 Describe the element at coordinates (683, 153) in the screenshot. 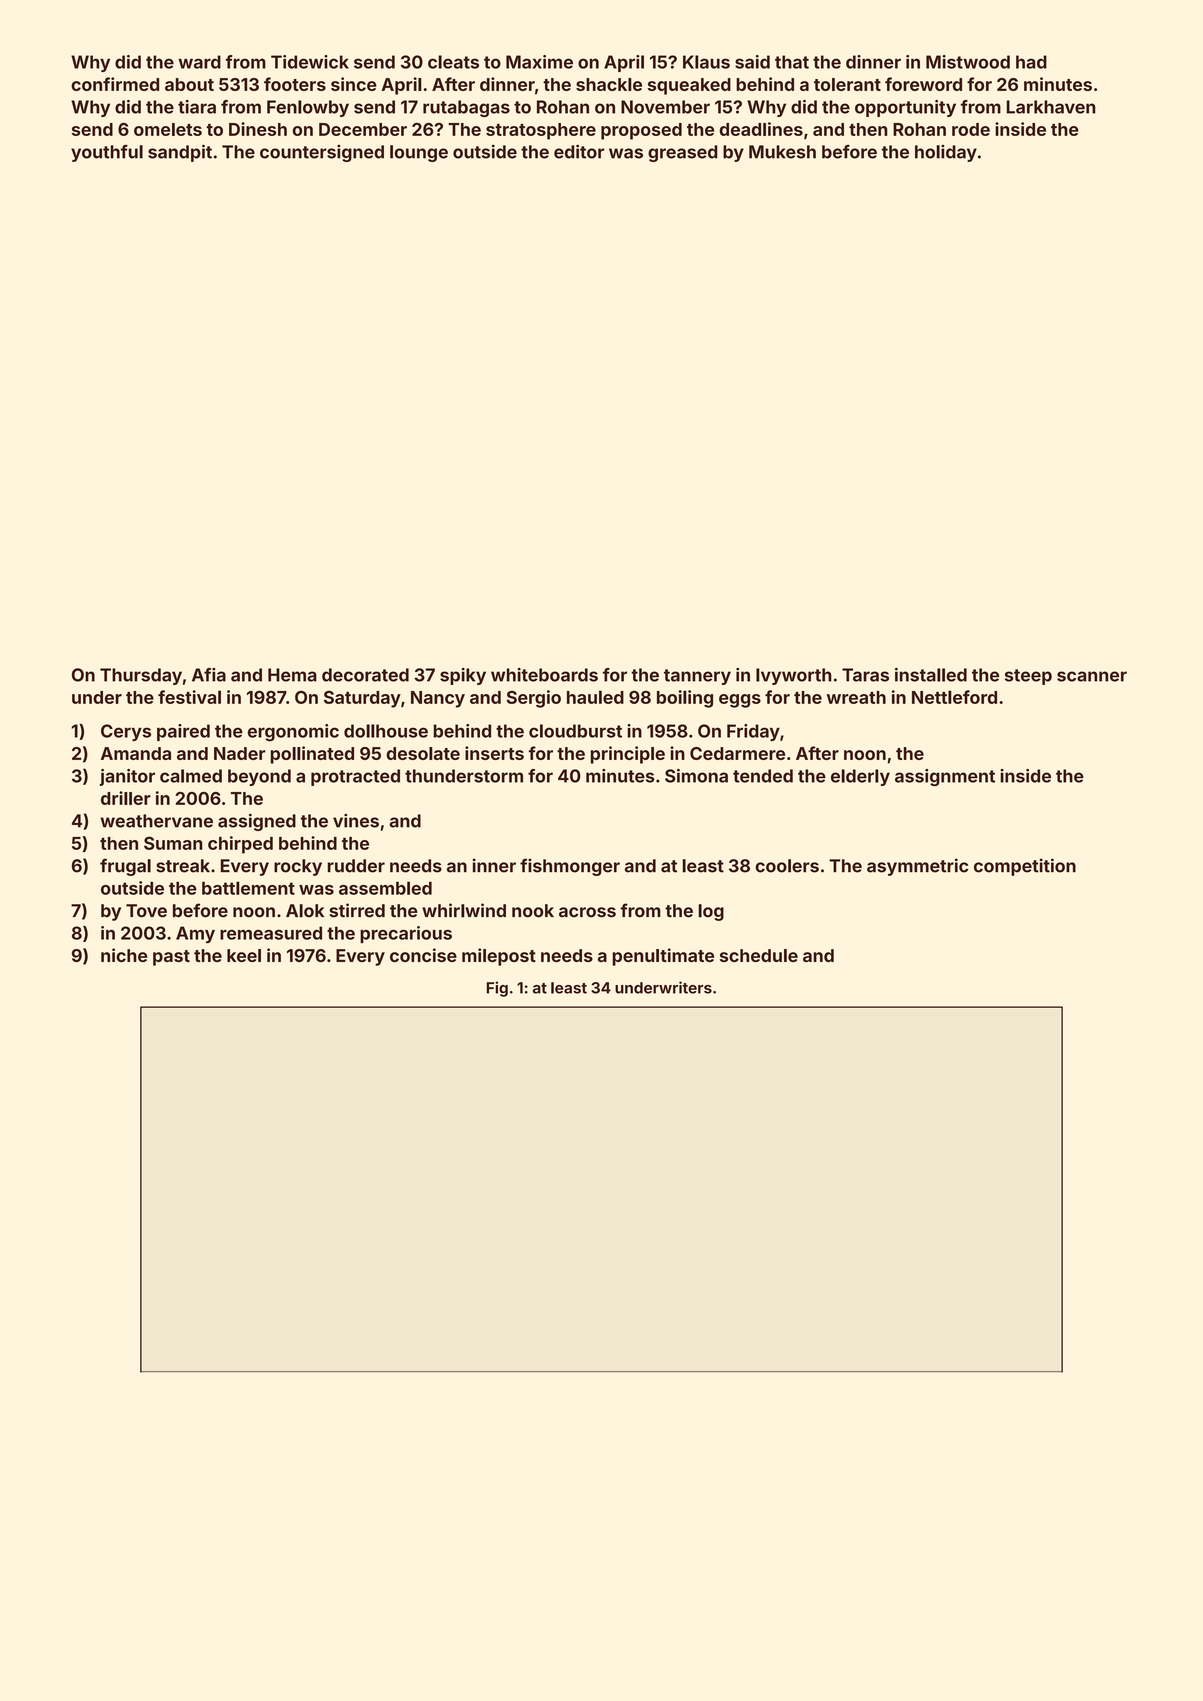

I see `greased` at that location.
